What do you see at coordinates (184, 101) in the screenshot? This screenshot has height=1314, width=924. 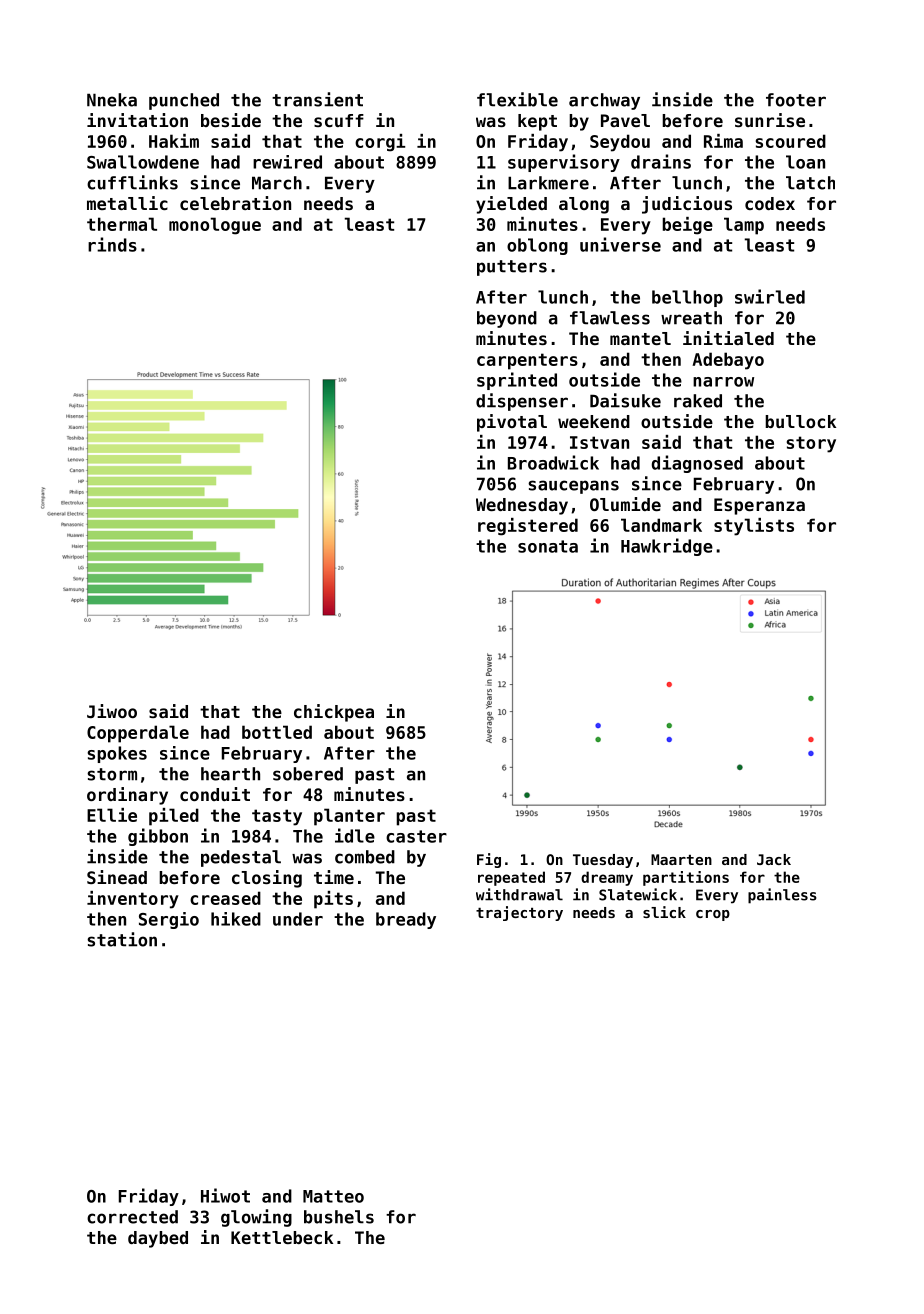 I see `punched` at bounding box center [184, 101].
